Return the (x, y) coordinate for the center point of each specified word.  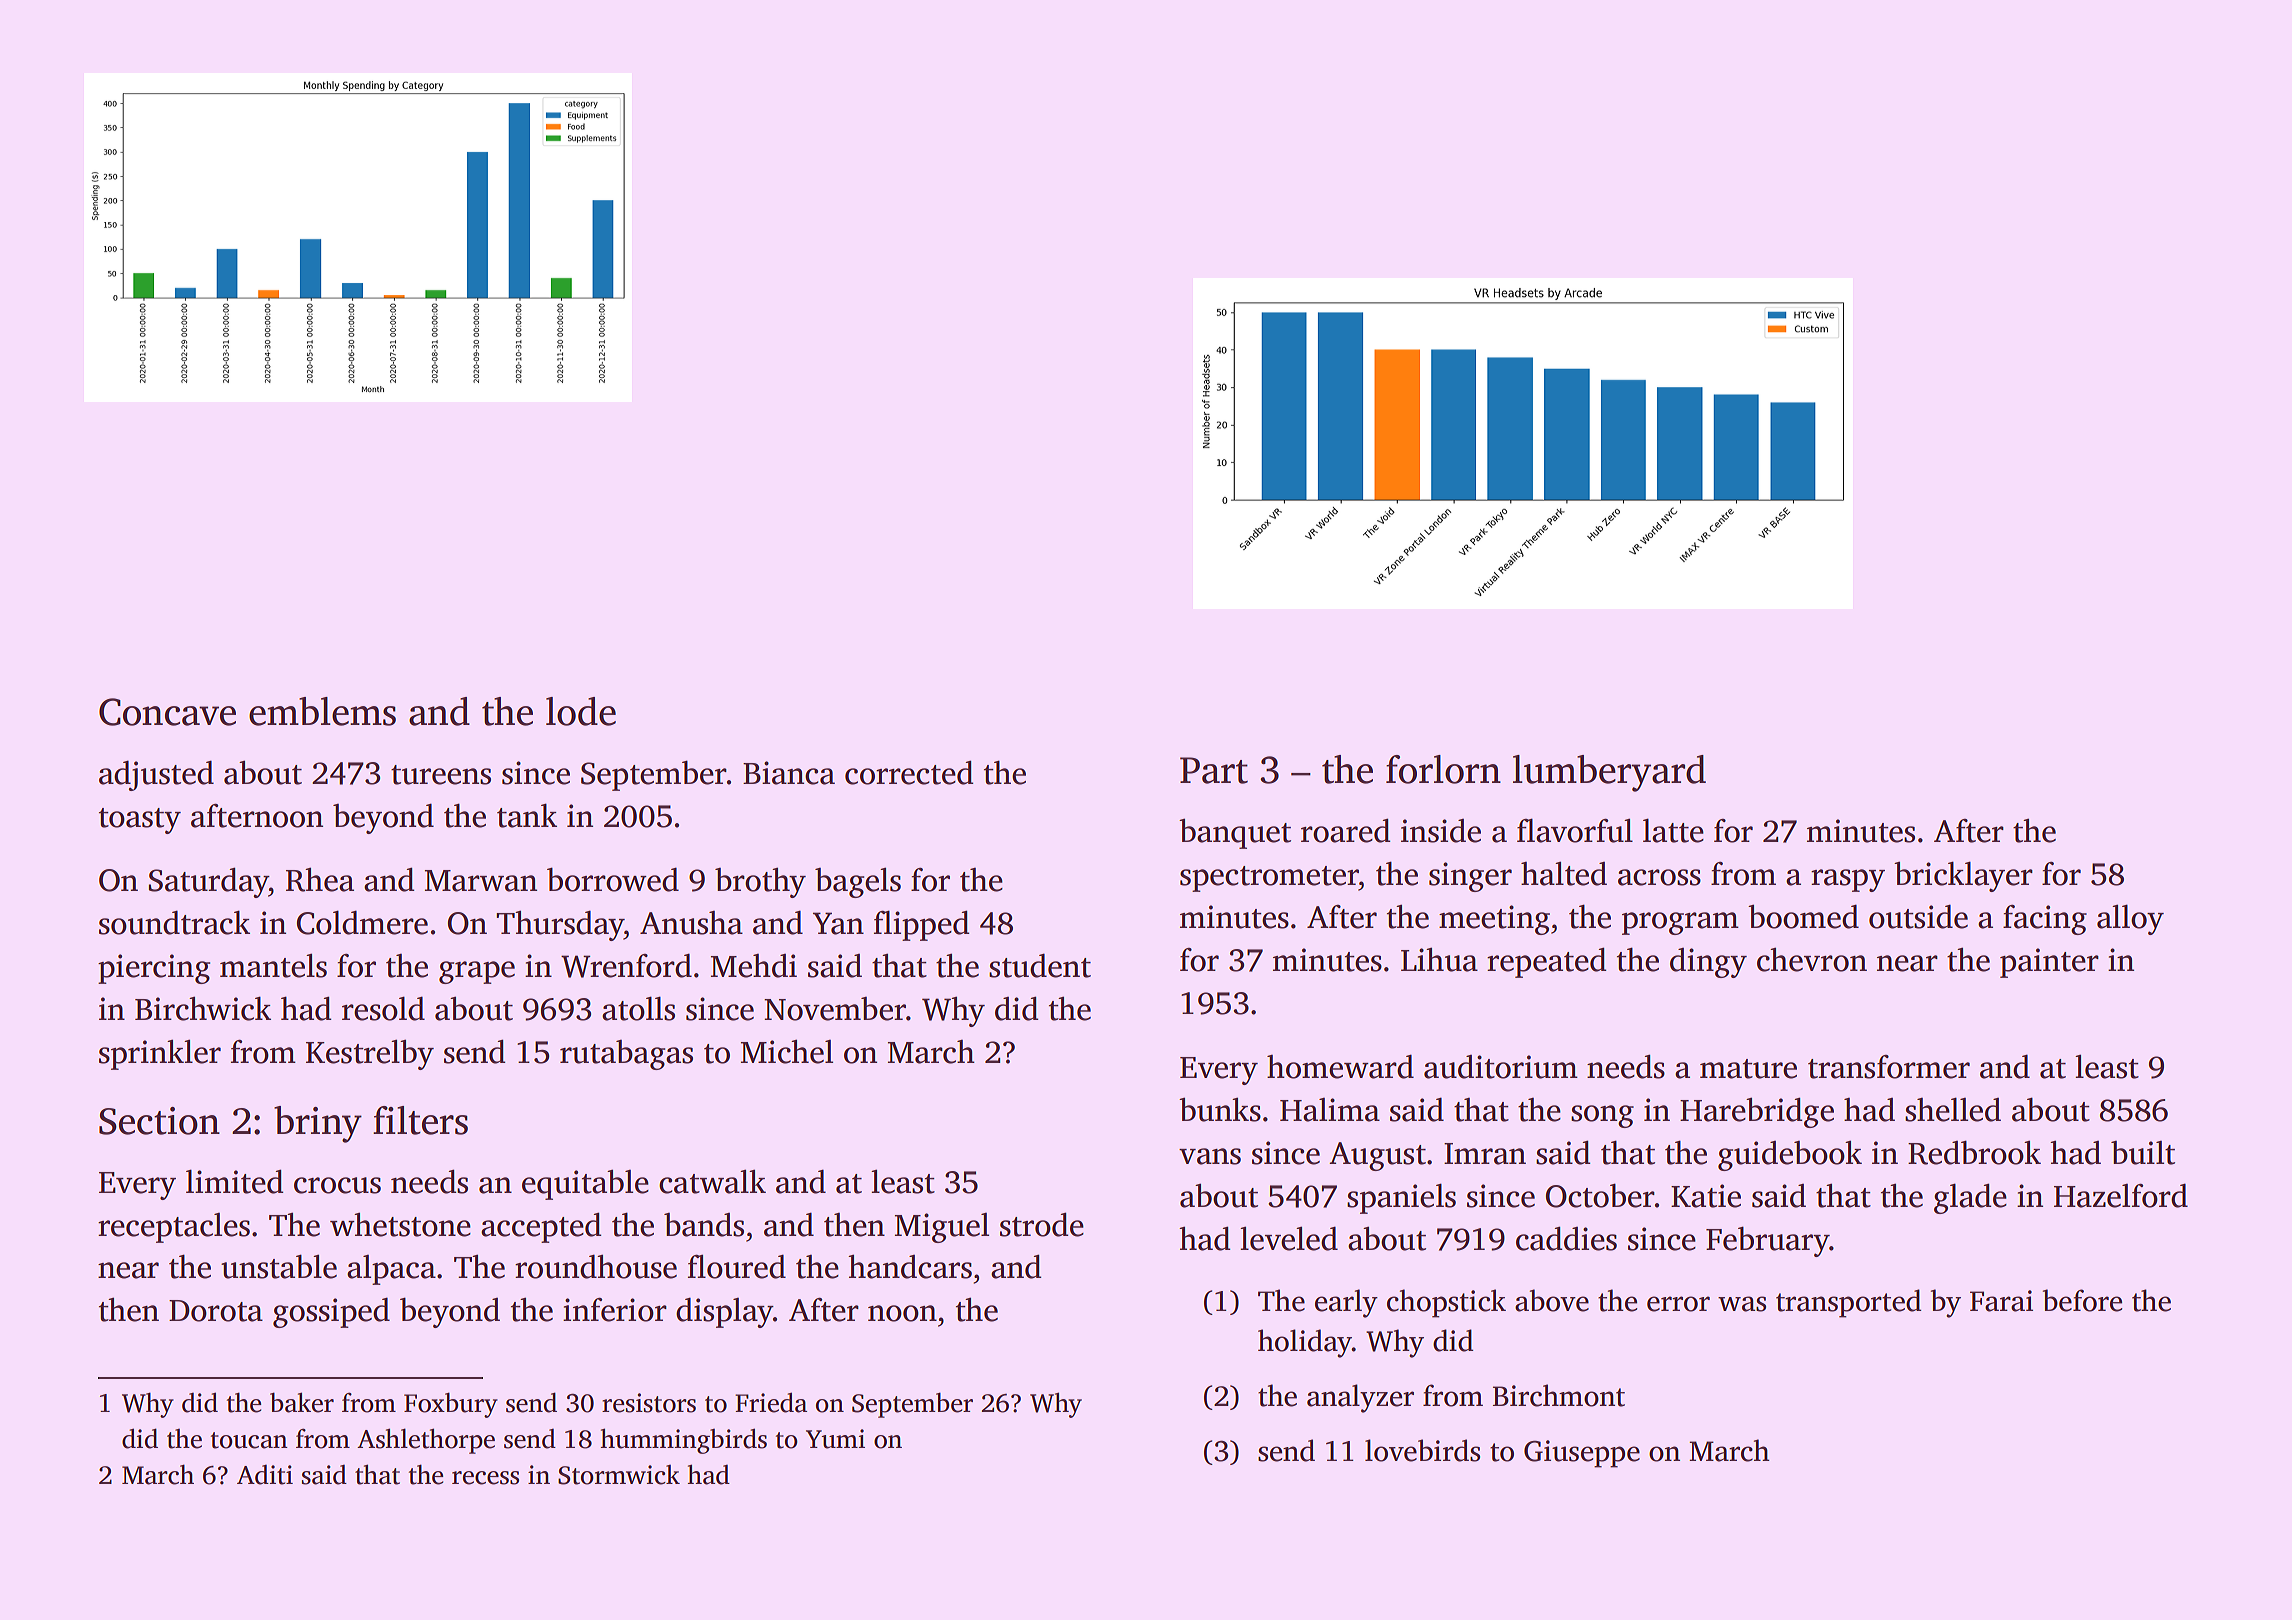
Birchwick (203, 1008)
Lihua (1439, 960)
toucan (249, 1440)
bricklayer (1963, 876)
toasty (140, 821)
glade (1970, 1198)
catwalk (712, 1182)
